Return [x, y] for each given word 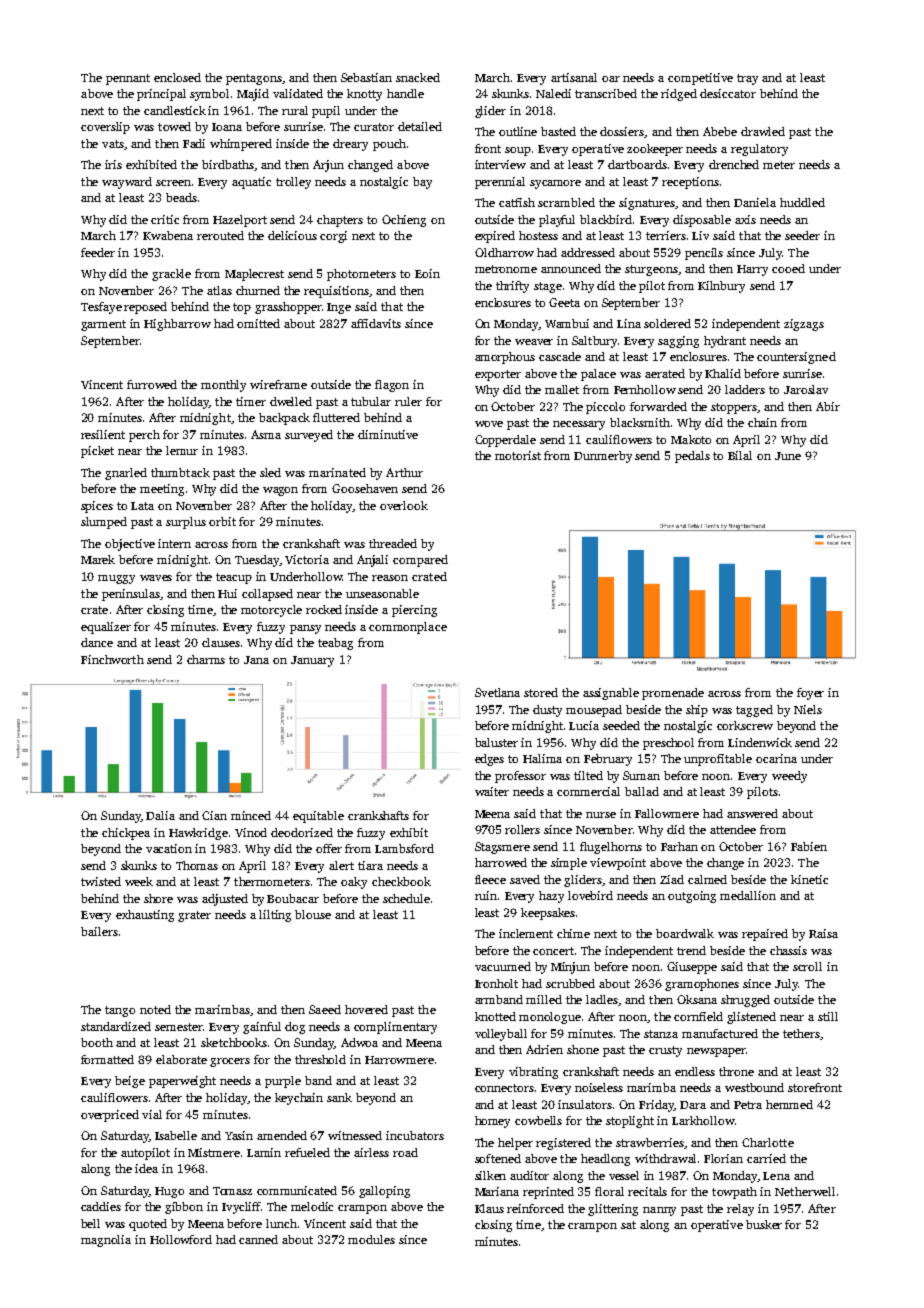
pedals [692, 457]
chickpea [126, 834]
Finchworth [112, 659]
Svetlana [497, 692]
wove [489, 424]
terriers [666, 235]
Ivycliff [241, 1208]
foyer [810, 694]
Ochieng [404, 221]
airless [371, 1152]
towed [174, 126]
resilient [103, 434]
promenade [673, 694]
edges [489, 760]
